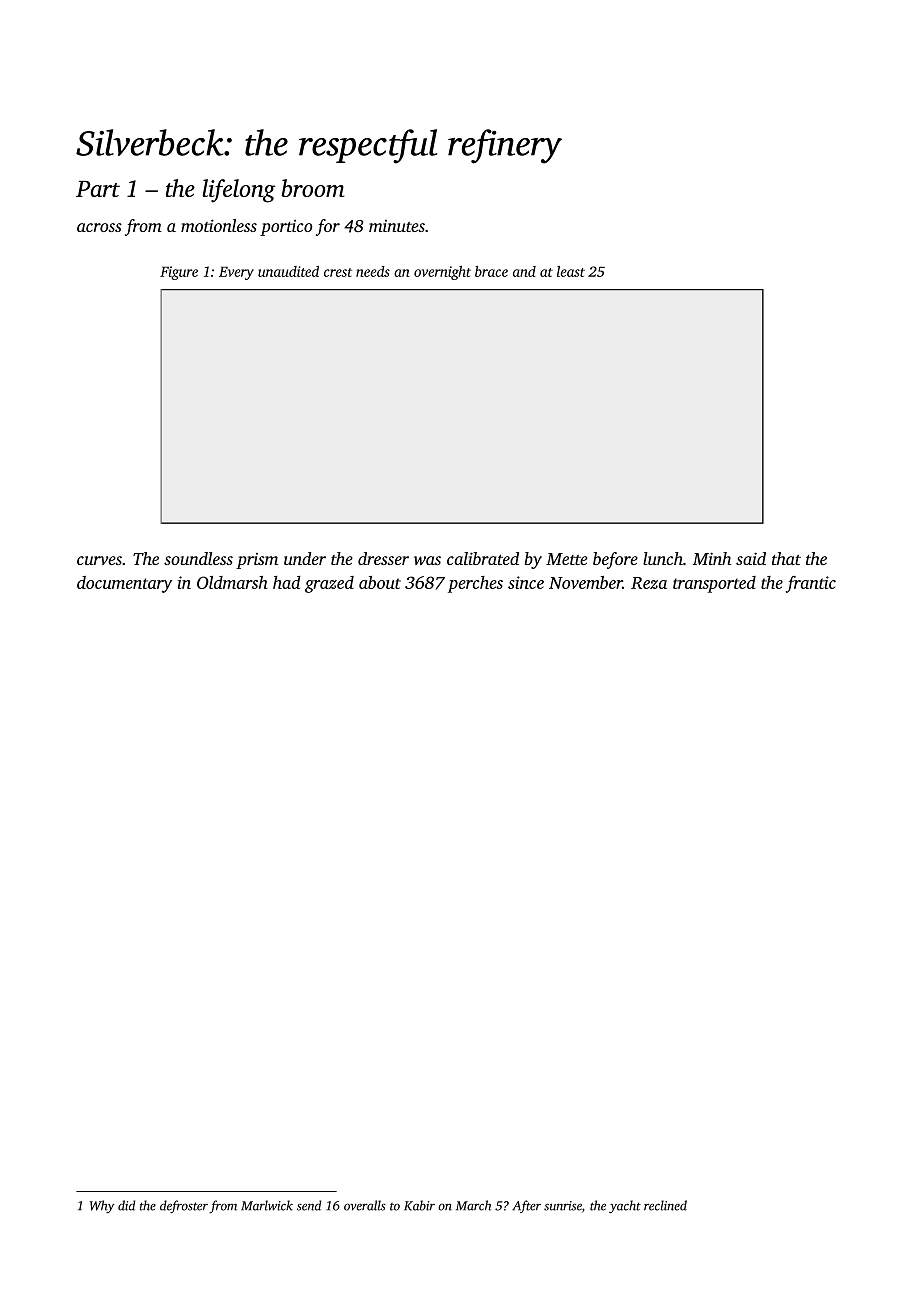 The width and height of the screenshot is (924, 1314). What do you see at coordinates (586, 582) in the screenshot?
I see `November` at bounding box center [586, 582].
